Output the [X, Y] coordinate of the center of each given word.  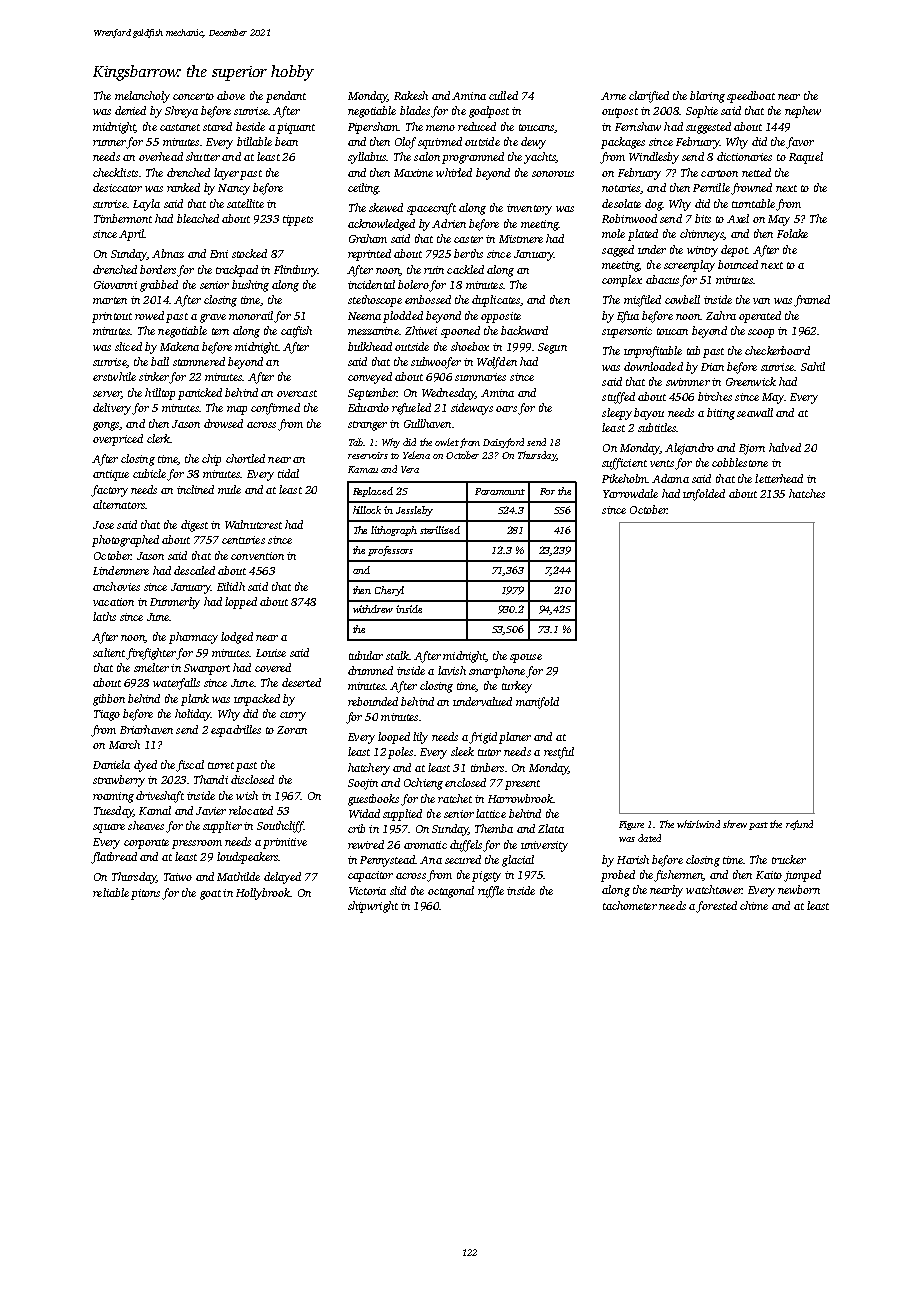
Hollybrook [263, 894]
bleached [198, 218]
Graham [368, 238]
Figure [631, 825]
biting [721, 414]
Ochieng [423, 784]
